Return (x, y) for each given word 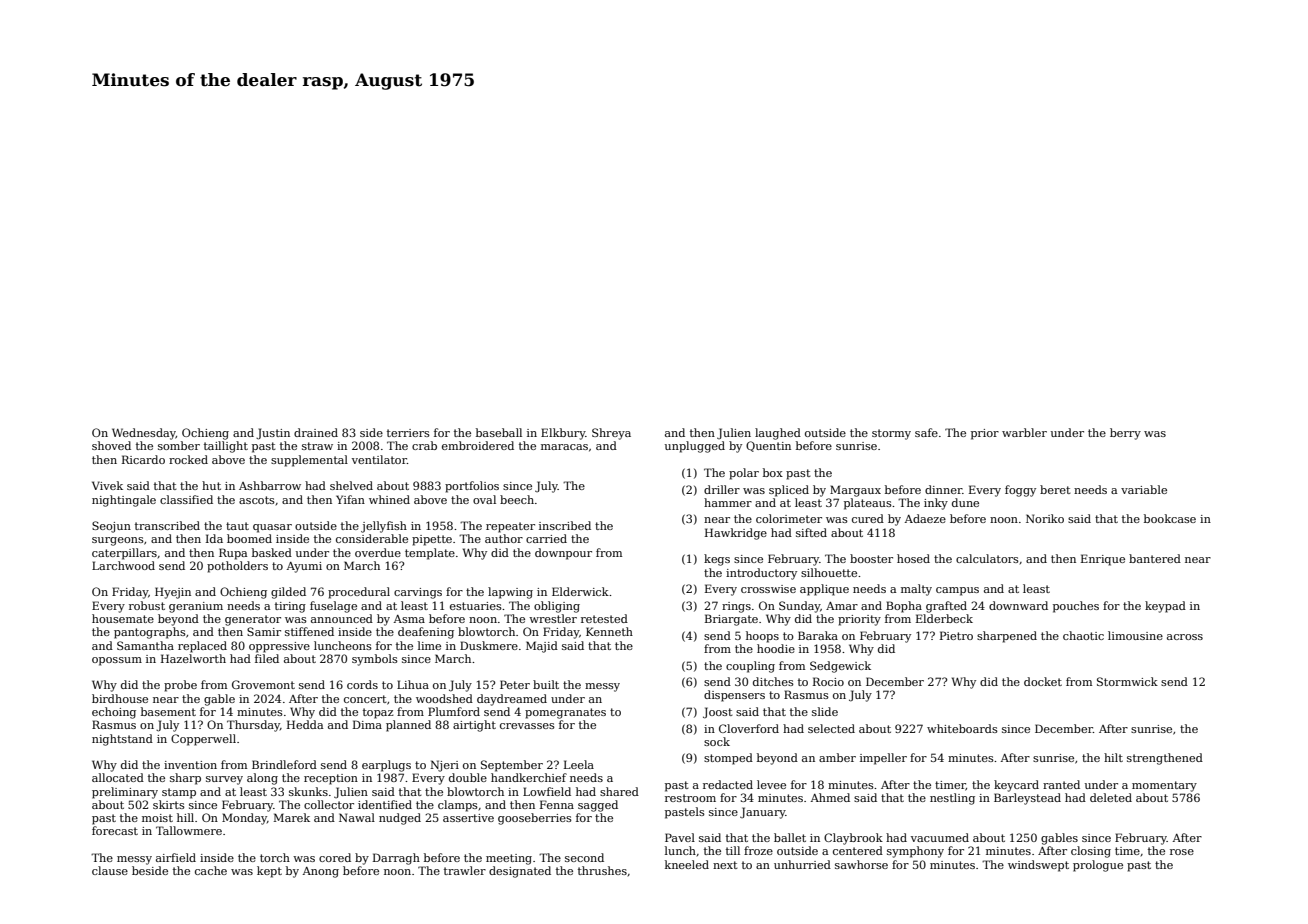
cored (335, 857)
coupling (750, 667)
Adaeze (925, 518)
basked (272, 552)
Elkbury (563, 434)
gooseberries (535, 819)
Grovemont (263, 684)
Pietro (956, 635)
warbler (1024, 432)
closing (1091, 852)
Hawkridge (736, 534)
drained (316, 432)
